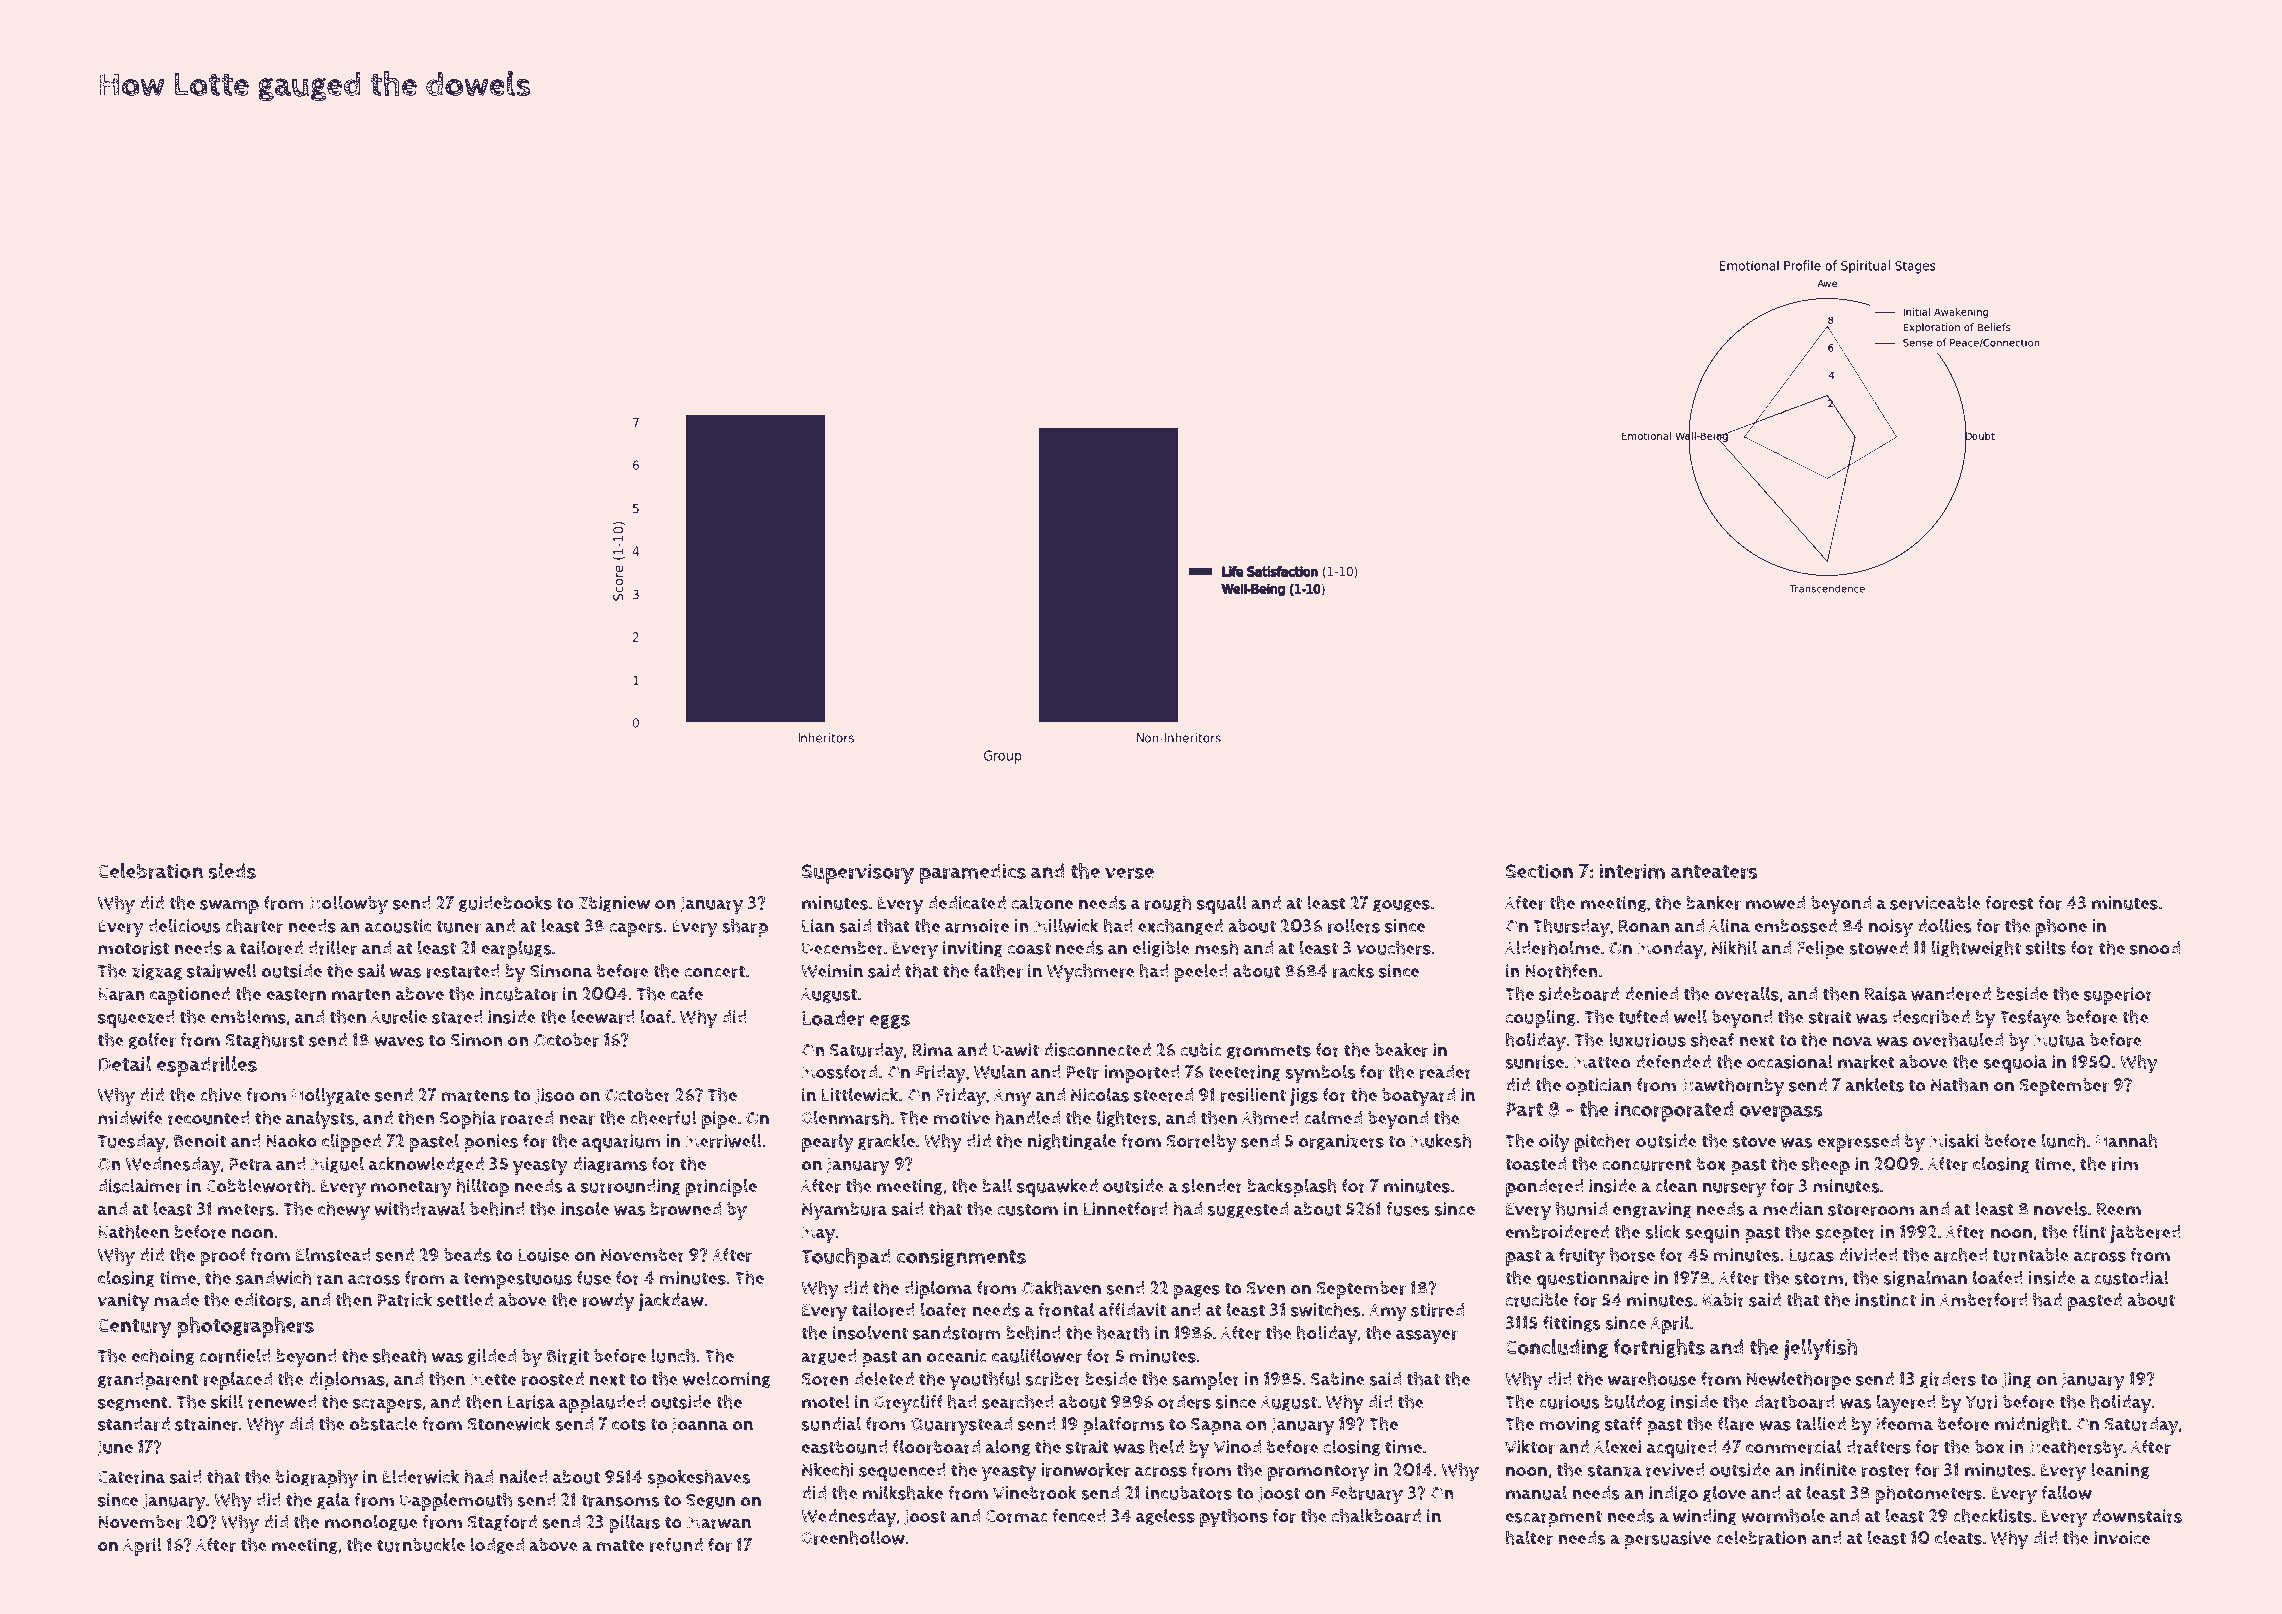  What do you see at coordinates (190, 996) in the image?
I see `captioned` at bounding box center [190, 996].
